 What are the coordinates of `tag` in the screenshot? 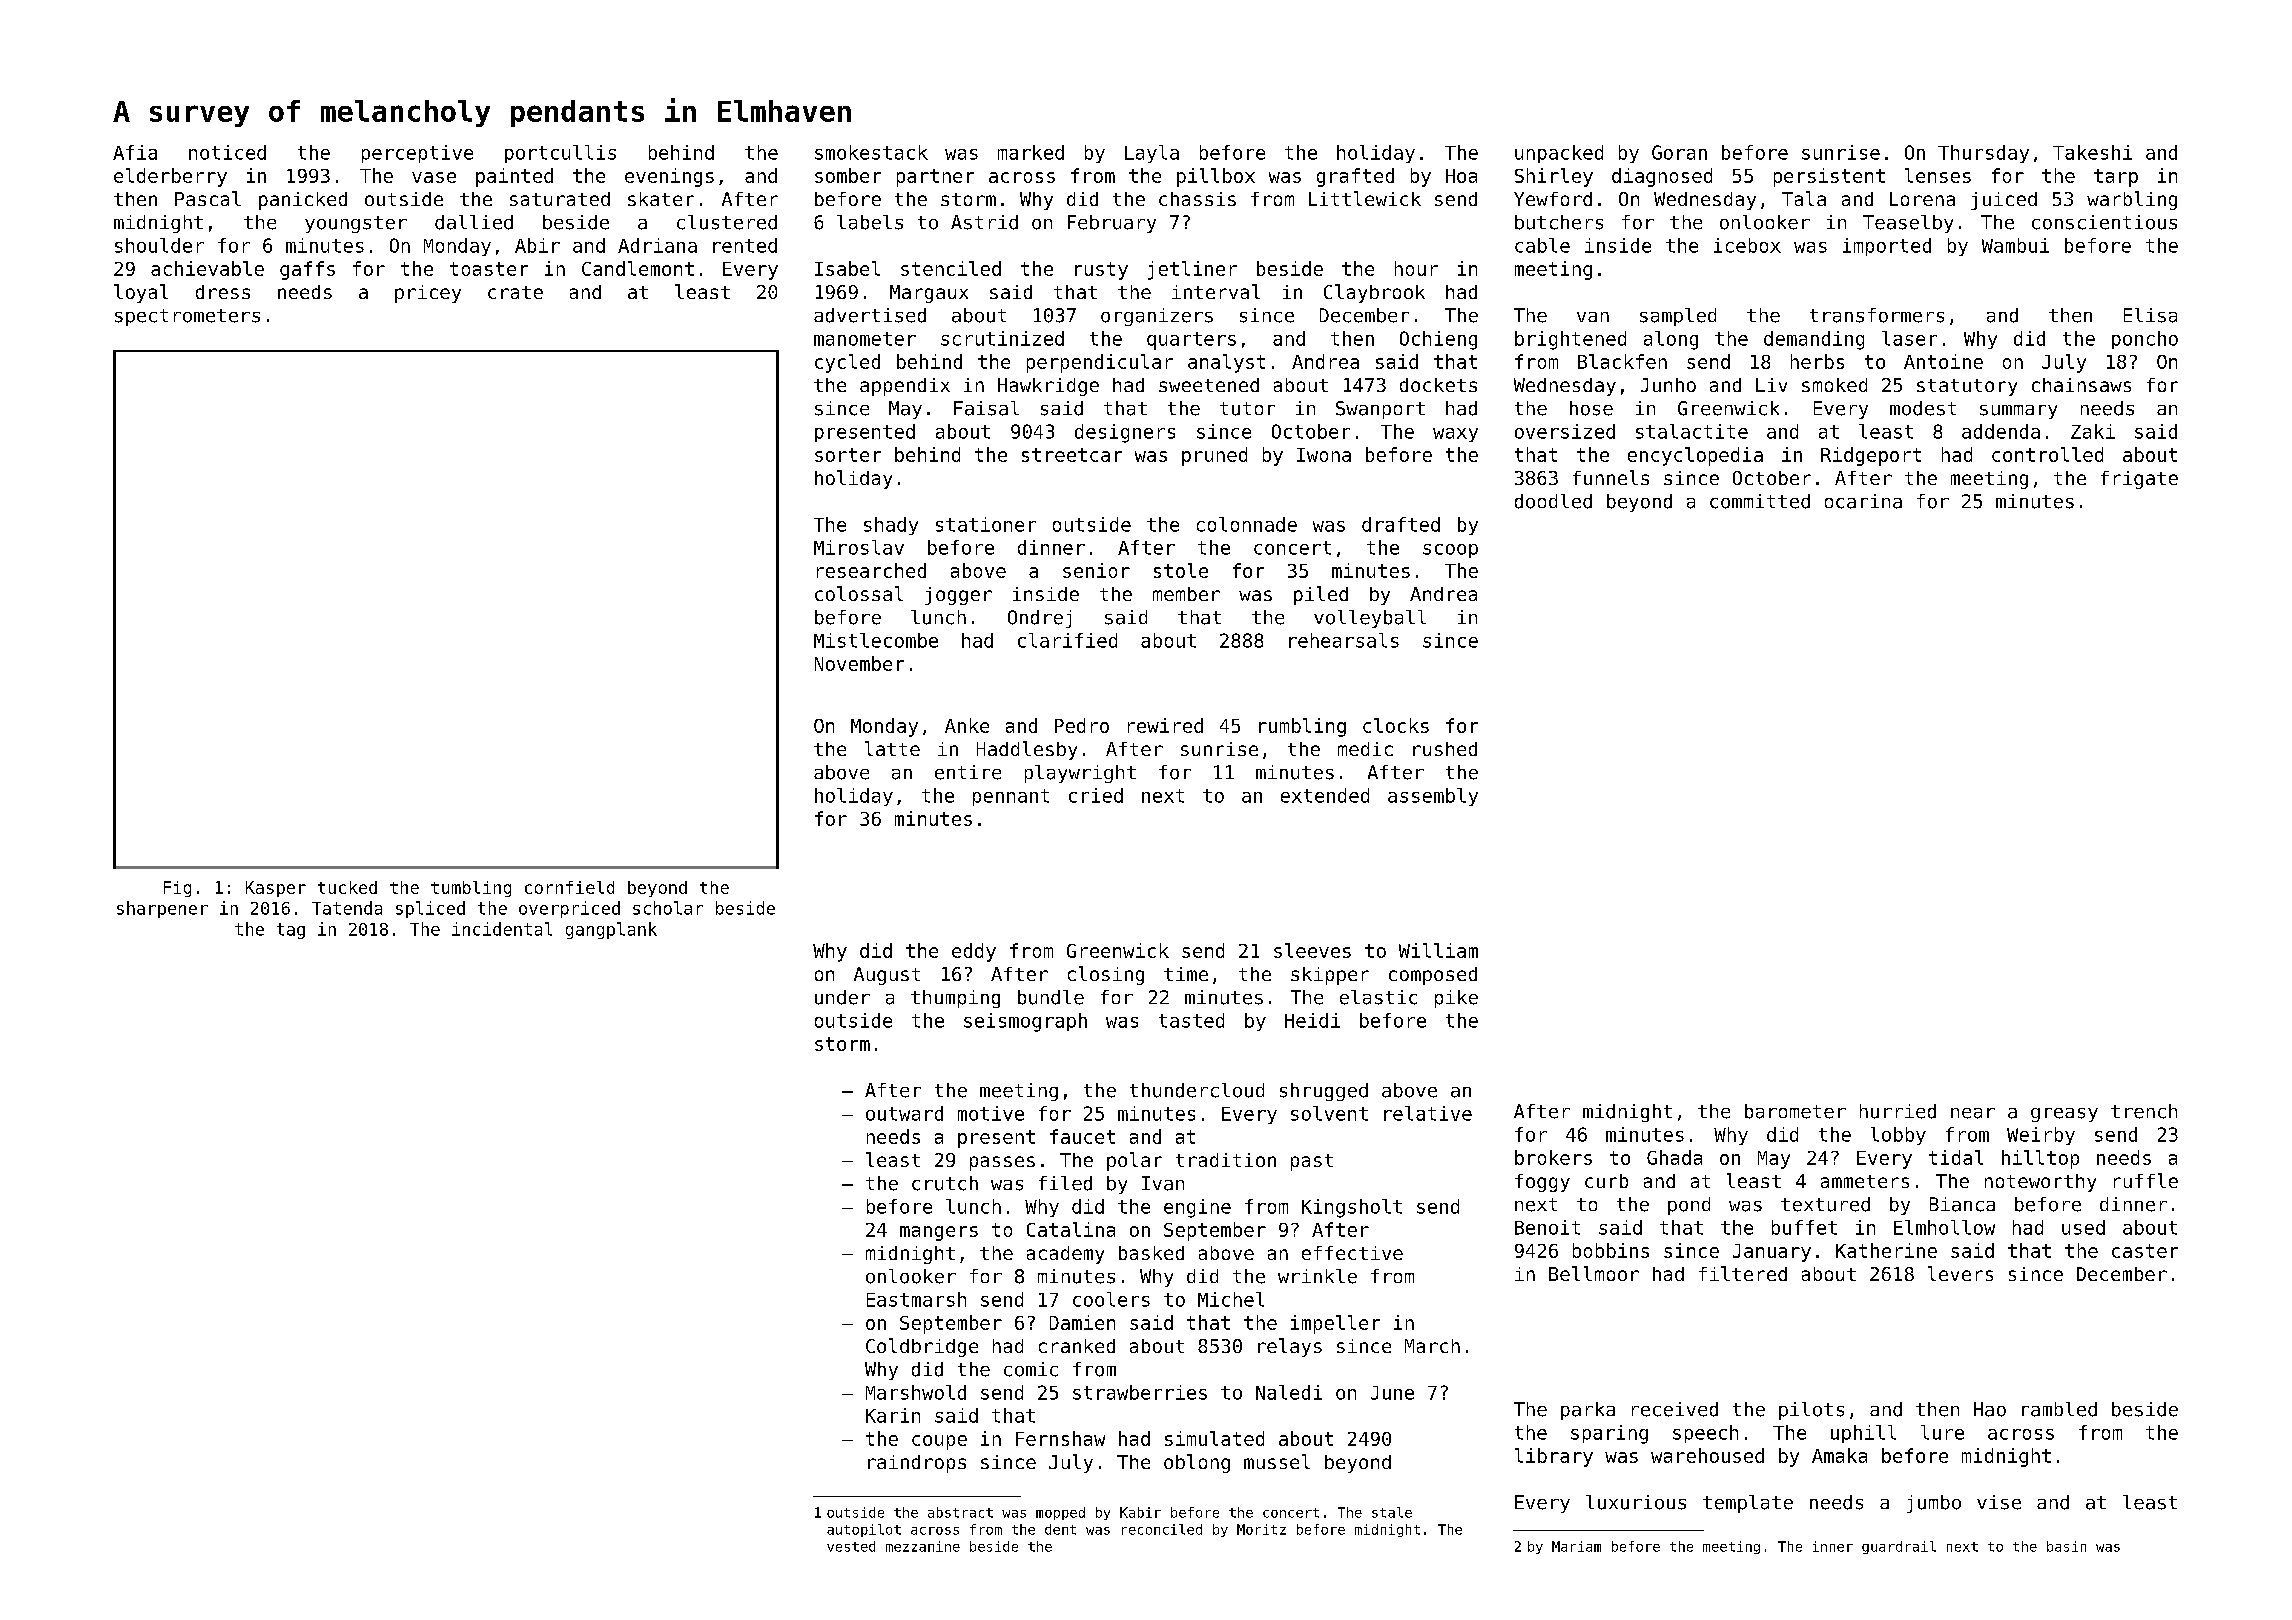 It's located at (291, 931).
